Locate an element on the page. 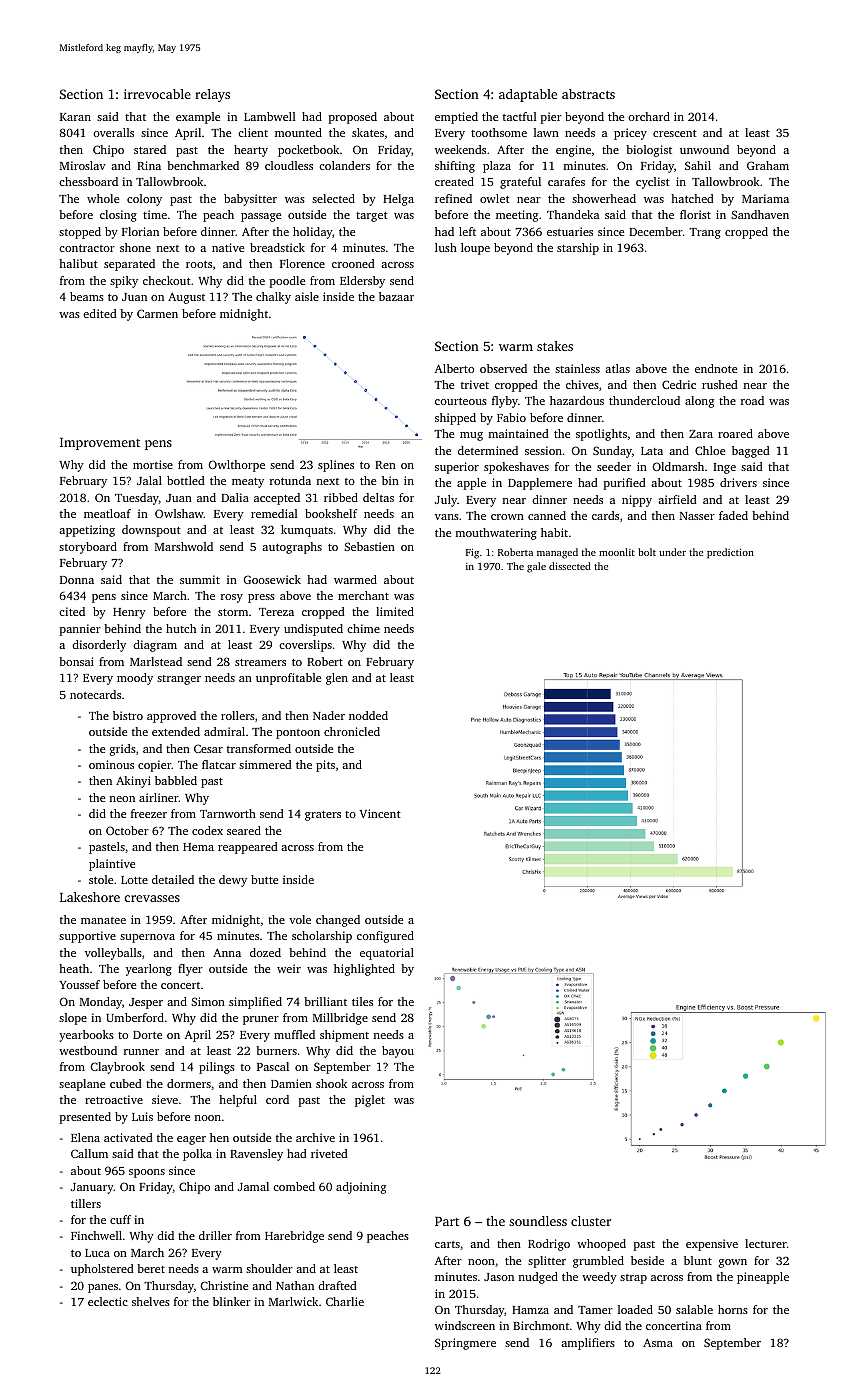 This document has width=849, height=1400. gale is located at coordinates (536, 567).
